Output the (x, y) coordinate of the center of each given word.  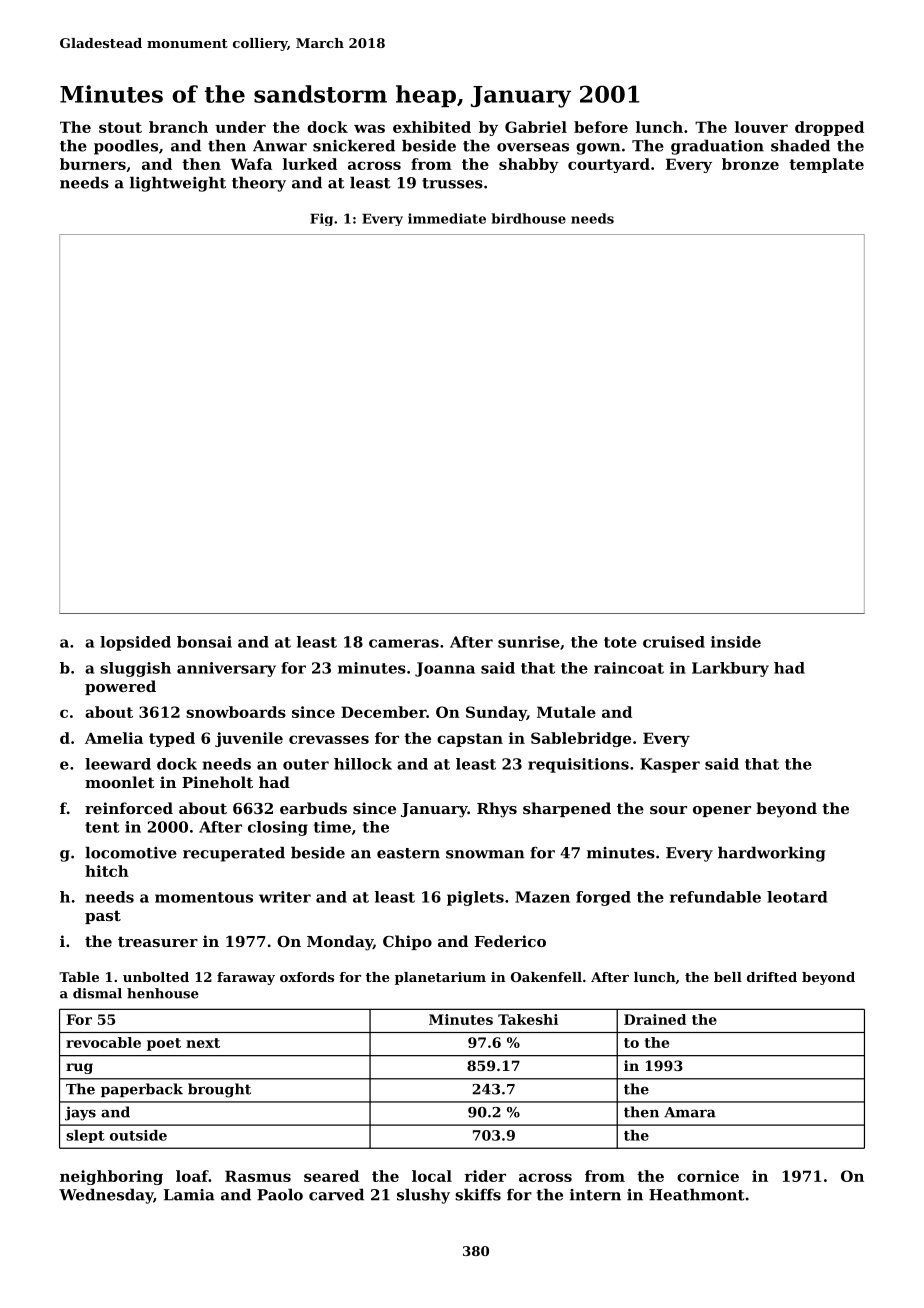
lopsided (135, 643)
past (103, 917)
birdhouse (528, 218)
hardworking (772, 854)
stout (120, 127)
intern (595, 1195)
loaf (192, 1176)
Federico (510, 941)
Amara (690, 1112)
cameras (404, 643)
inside (736, 642)
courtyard (609, 165)
